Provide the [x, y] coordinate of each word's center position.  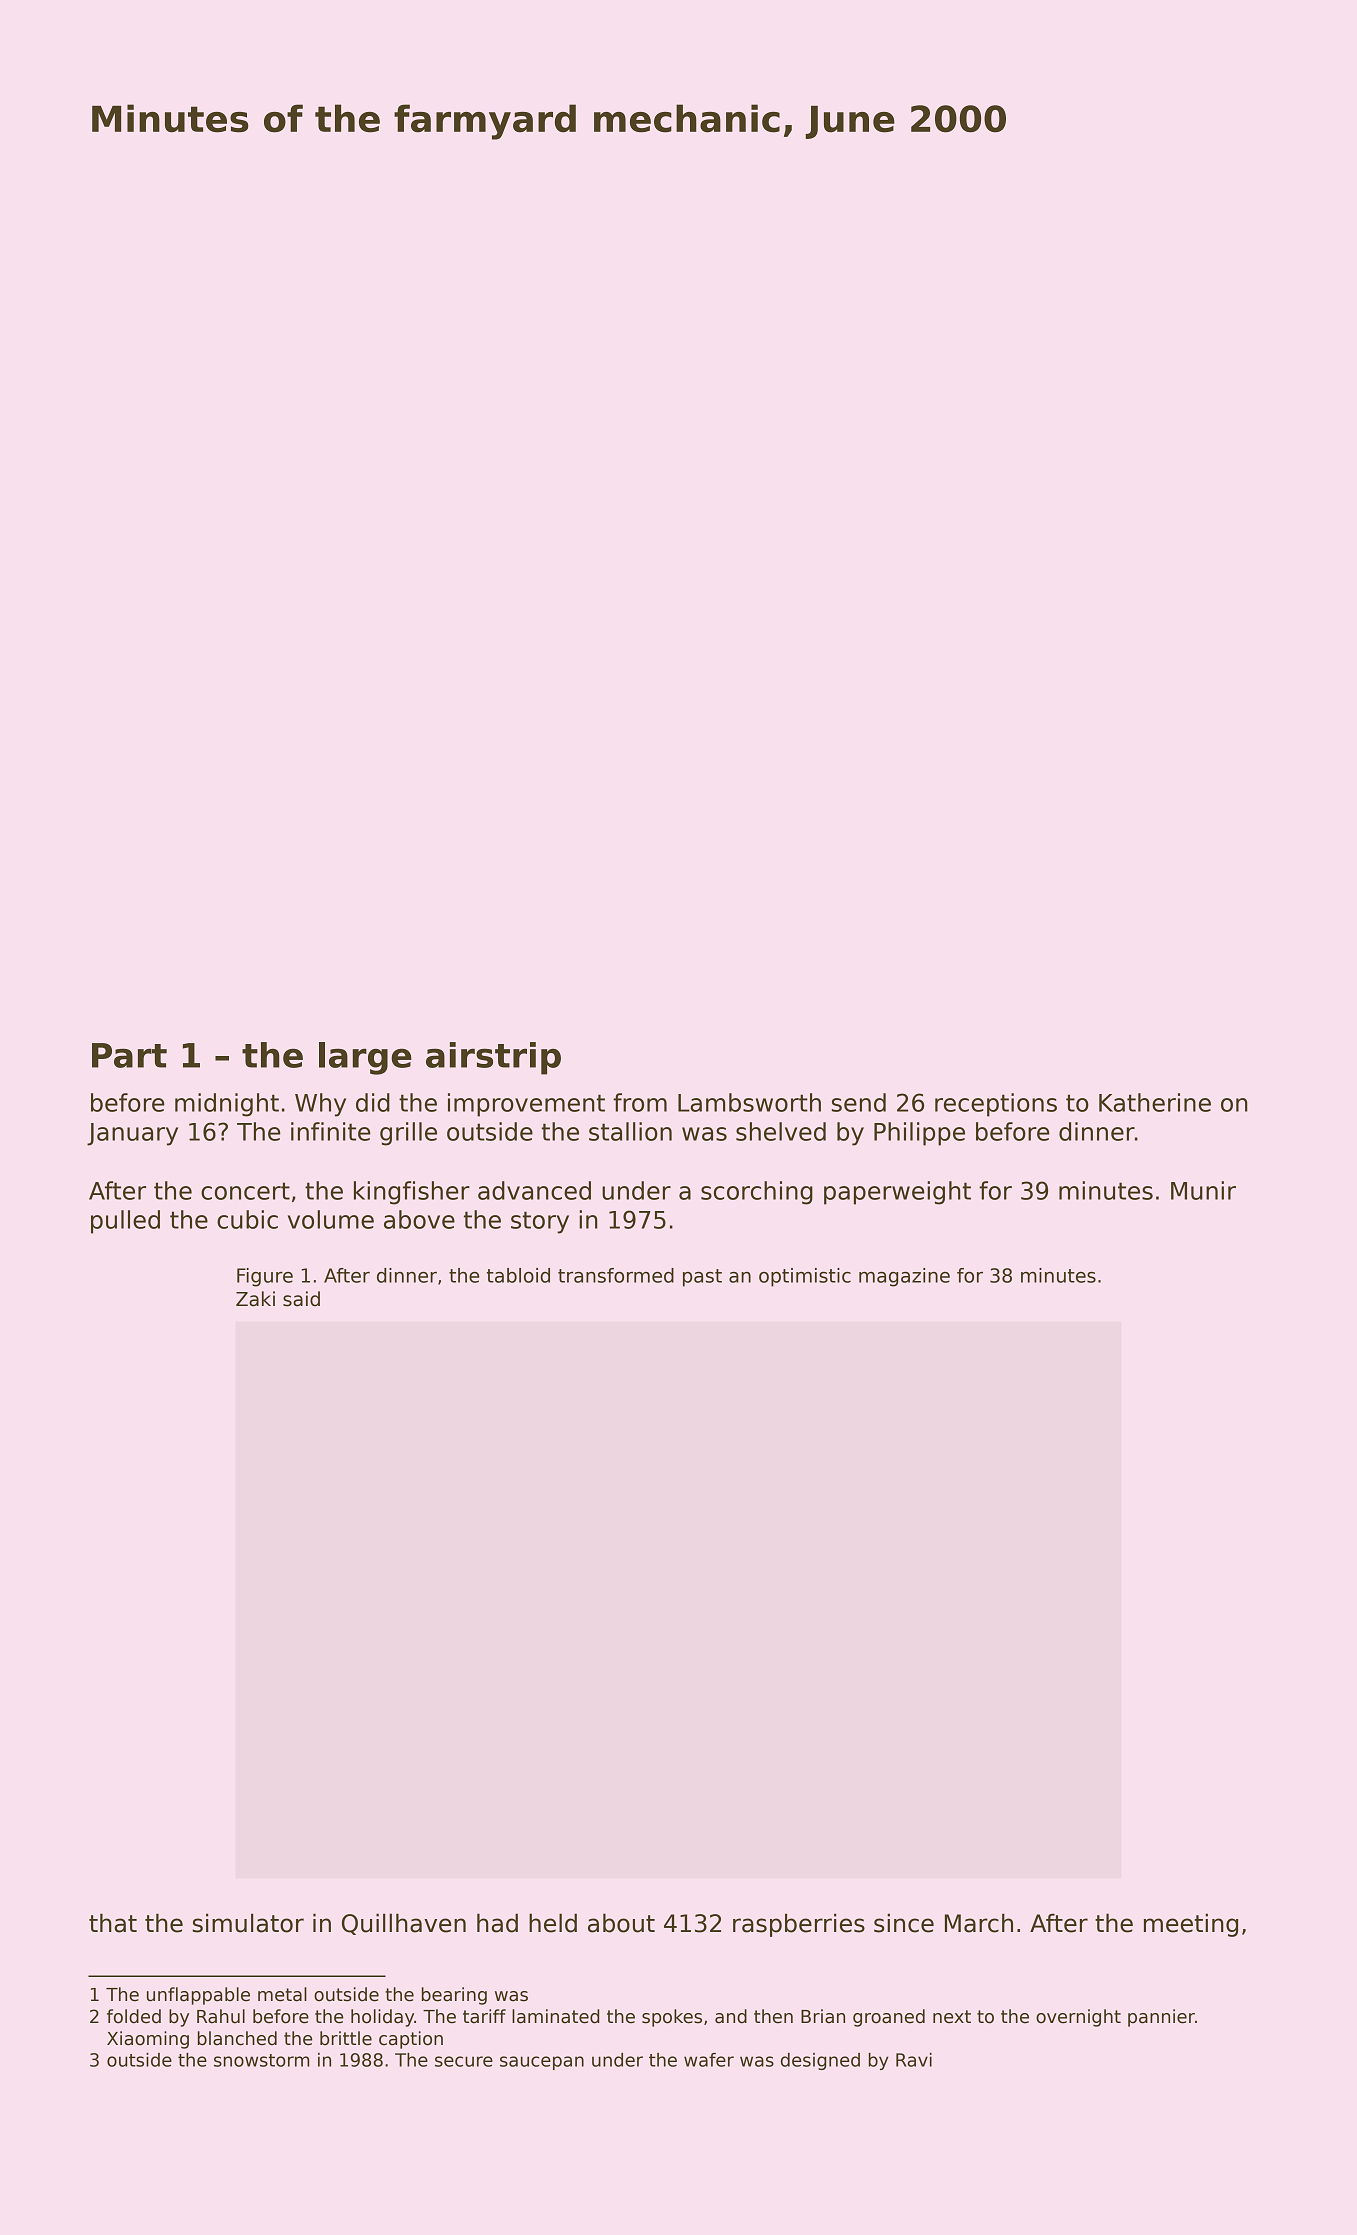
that [113, 1923]
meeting [1191, 1925]
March [979, 1923]
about [621, 1923]
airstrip [493, 1058]
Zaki [255, 1299]
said [301, 1299]
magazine [904, 1277]
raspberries [799, 1925]
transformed [616, 1275]
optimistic [805, 1277]
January [132, 1134]
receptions [996, 1105]
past [702, 1278]
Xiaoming [148, 2040]
